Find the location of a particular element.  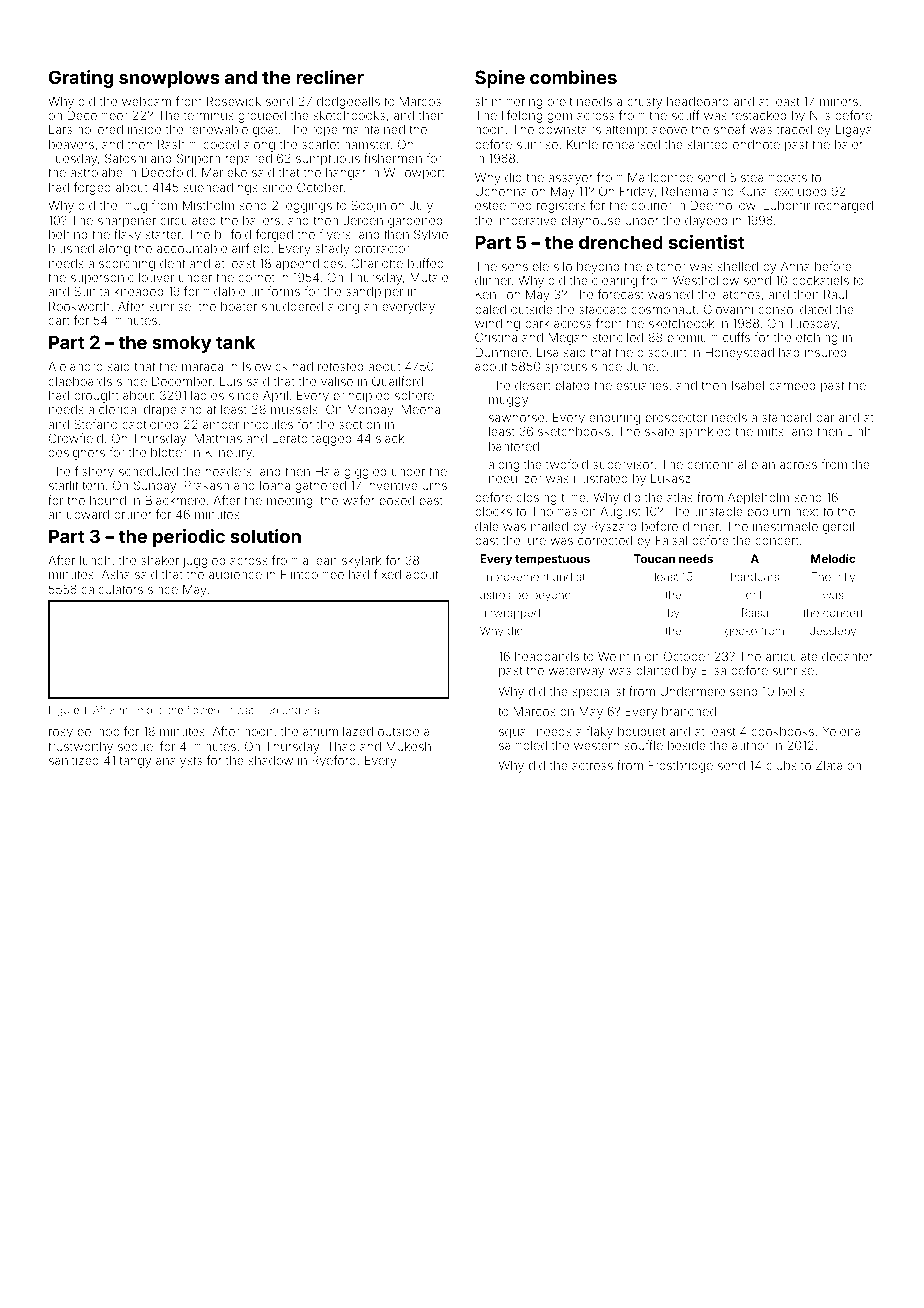

grouped is located at coordinates (262, 117).
